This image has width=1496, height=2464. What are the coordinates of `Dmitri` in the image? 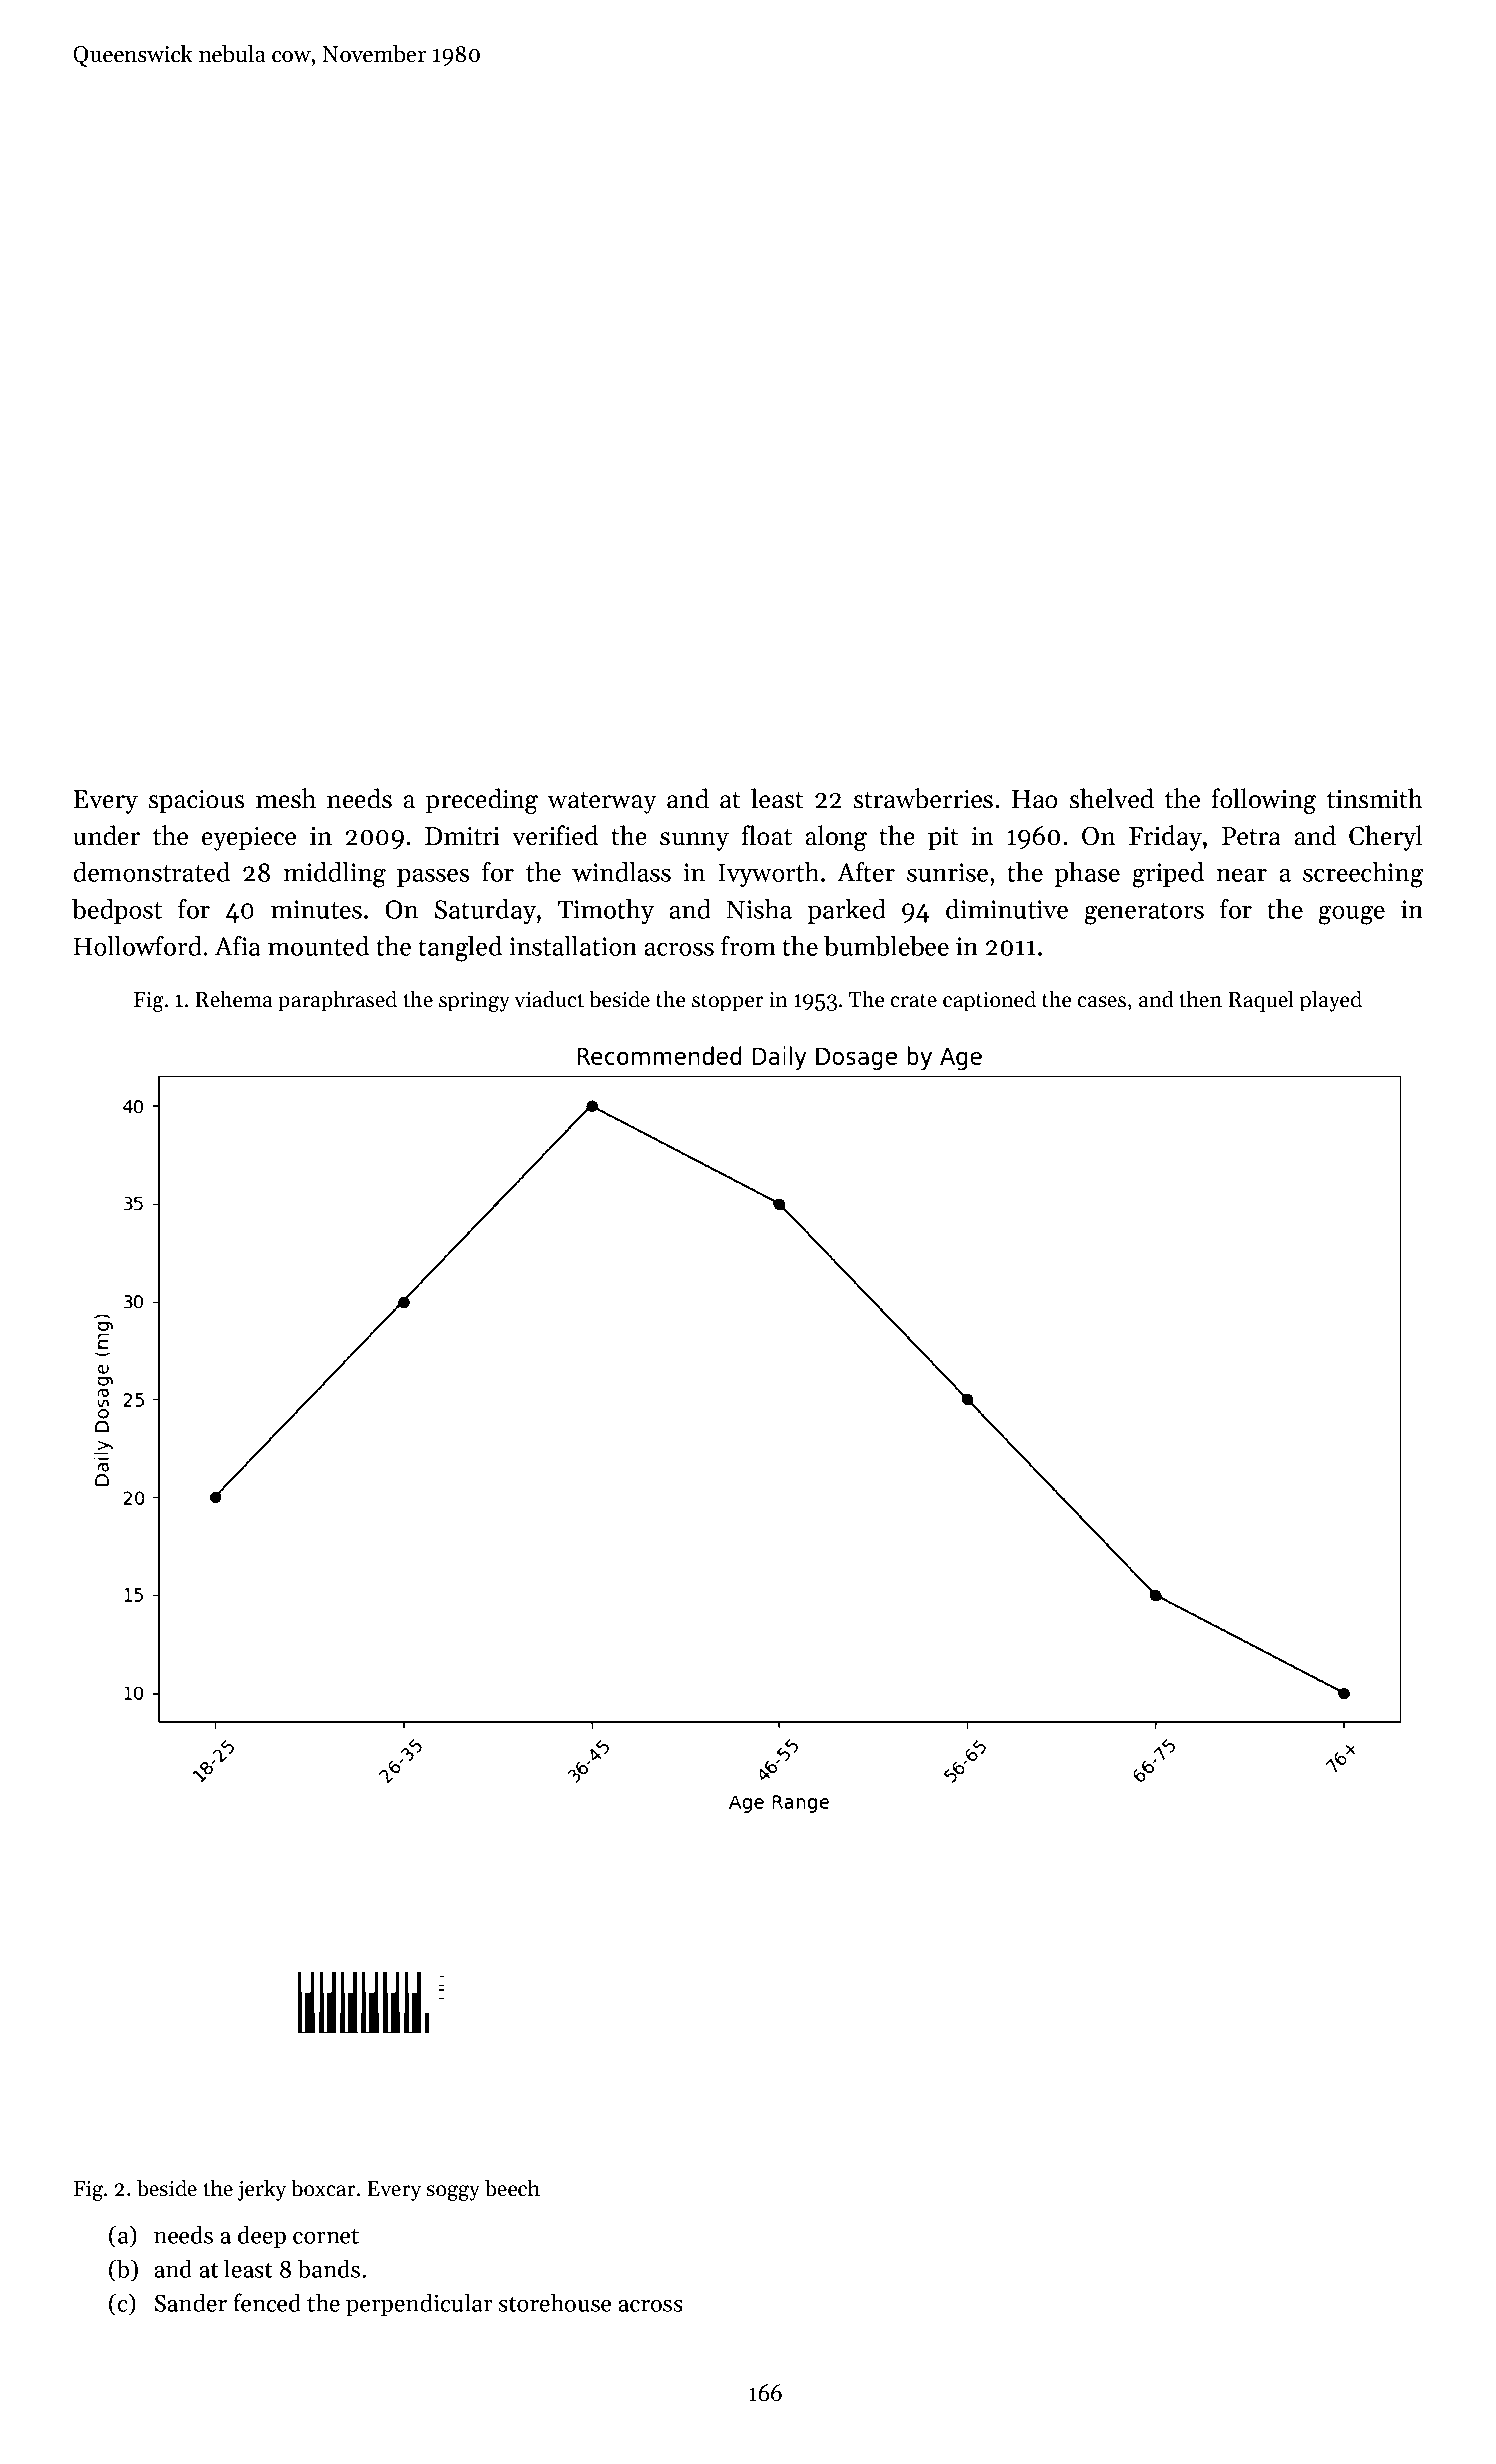 It's located at (462, 836).
